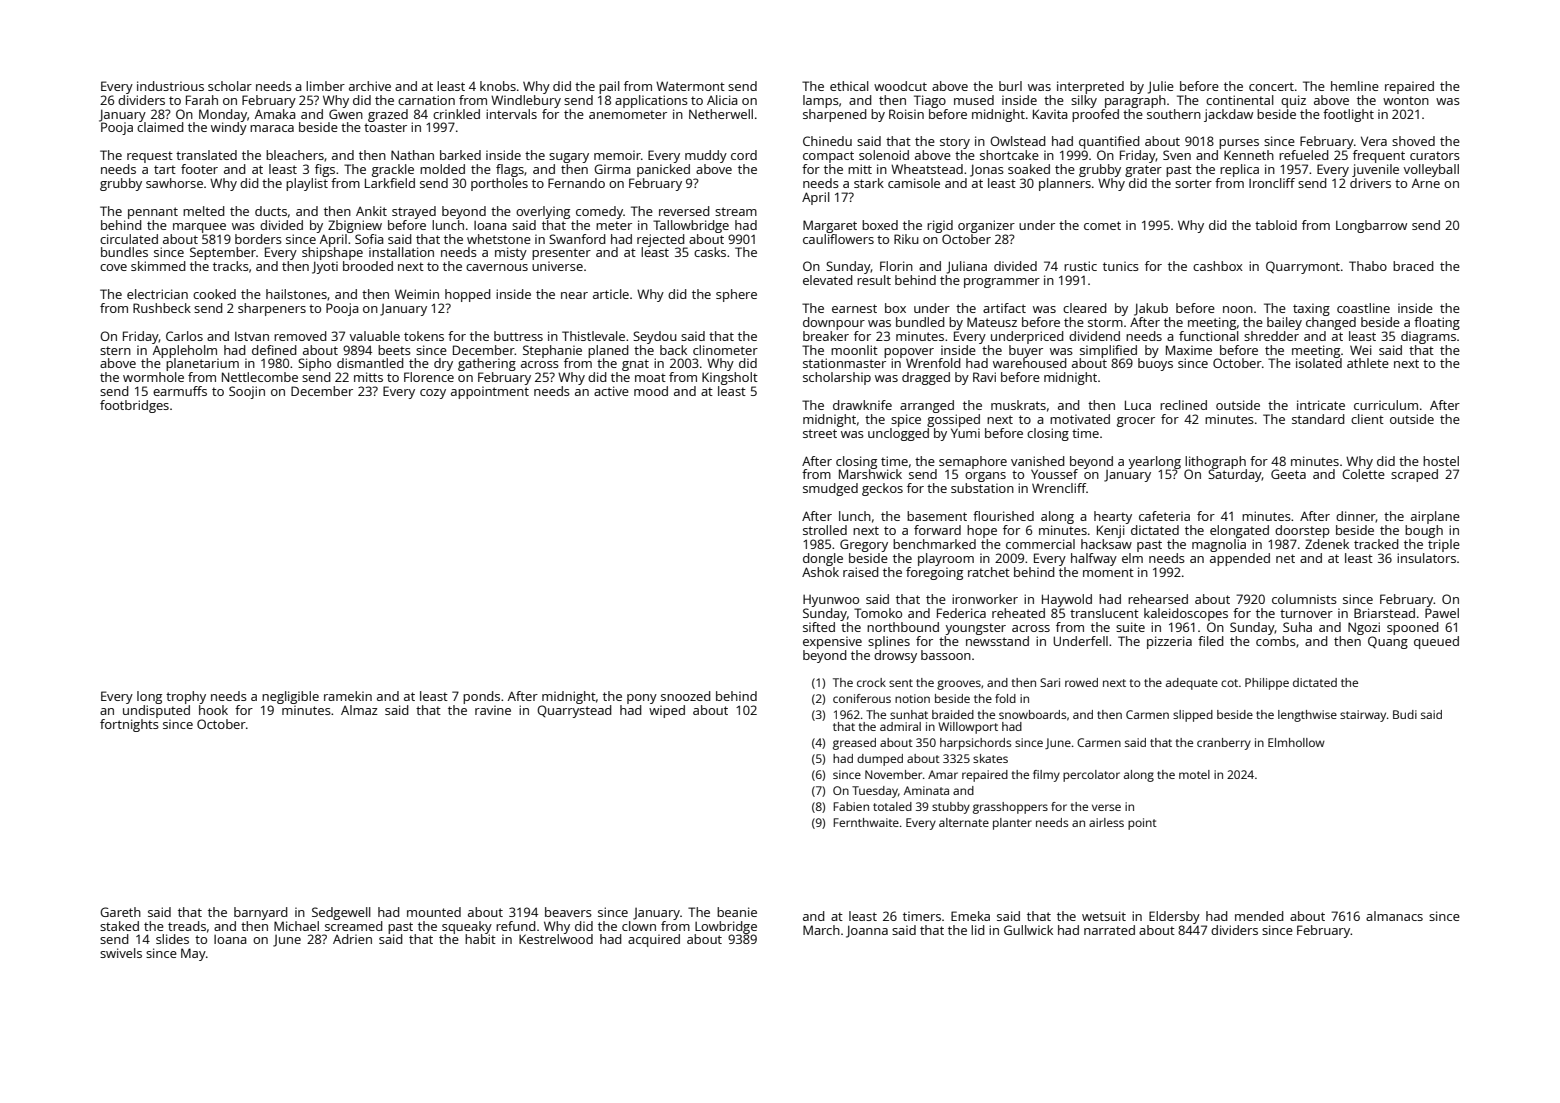 The height and width of the page is (1103, 1560). I want to click on habit, so click(480, 939).
